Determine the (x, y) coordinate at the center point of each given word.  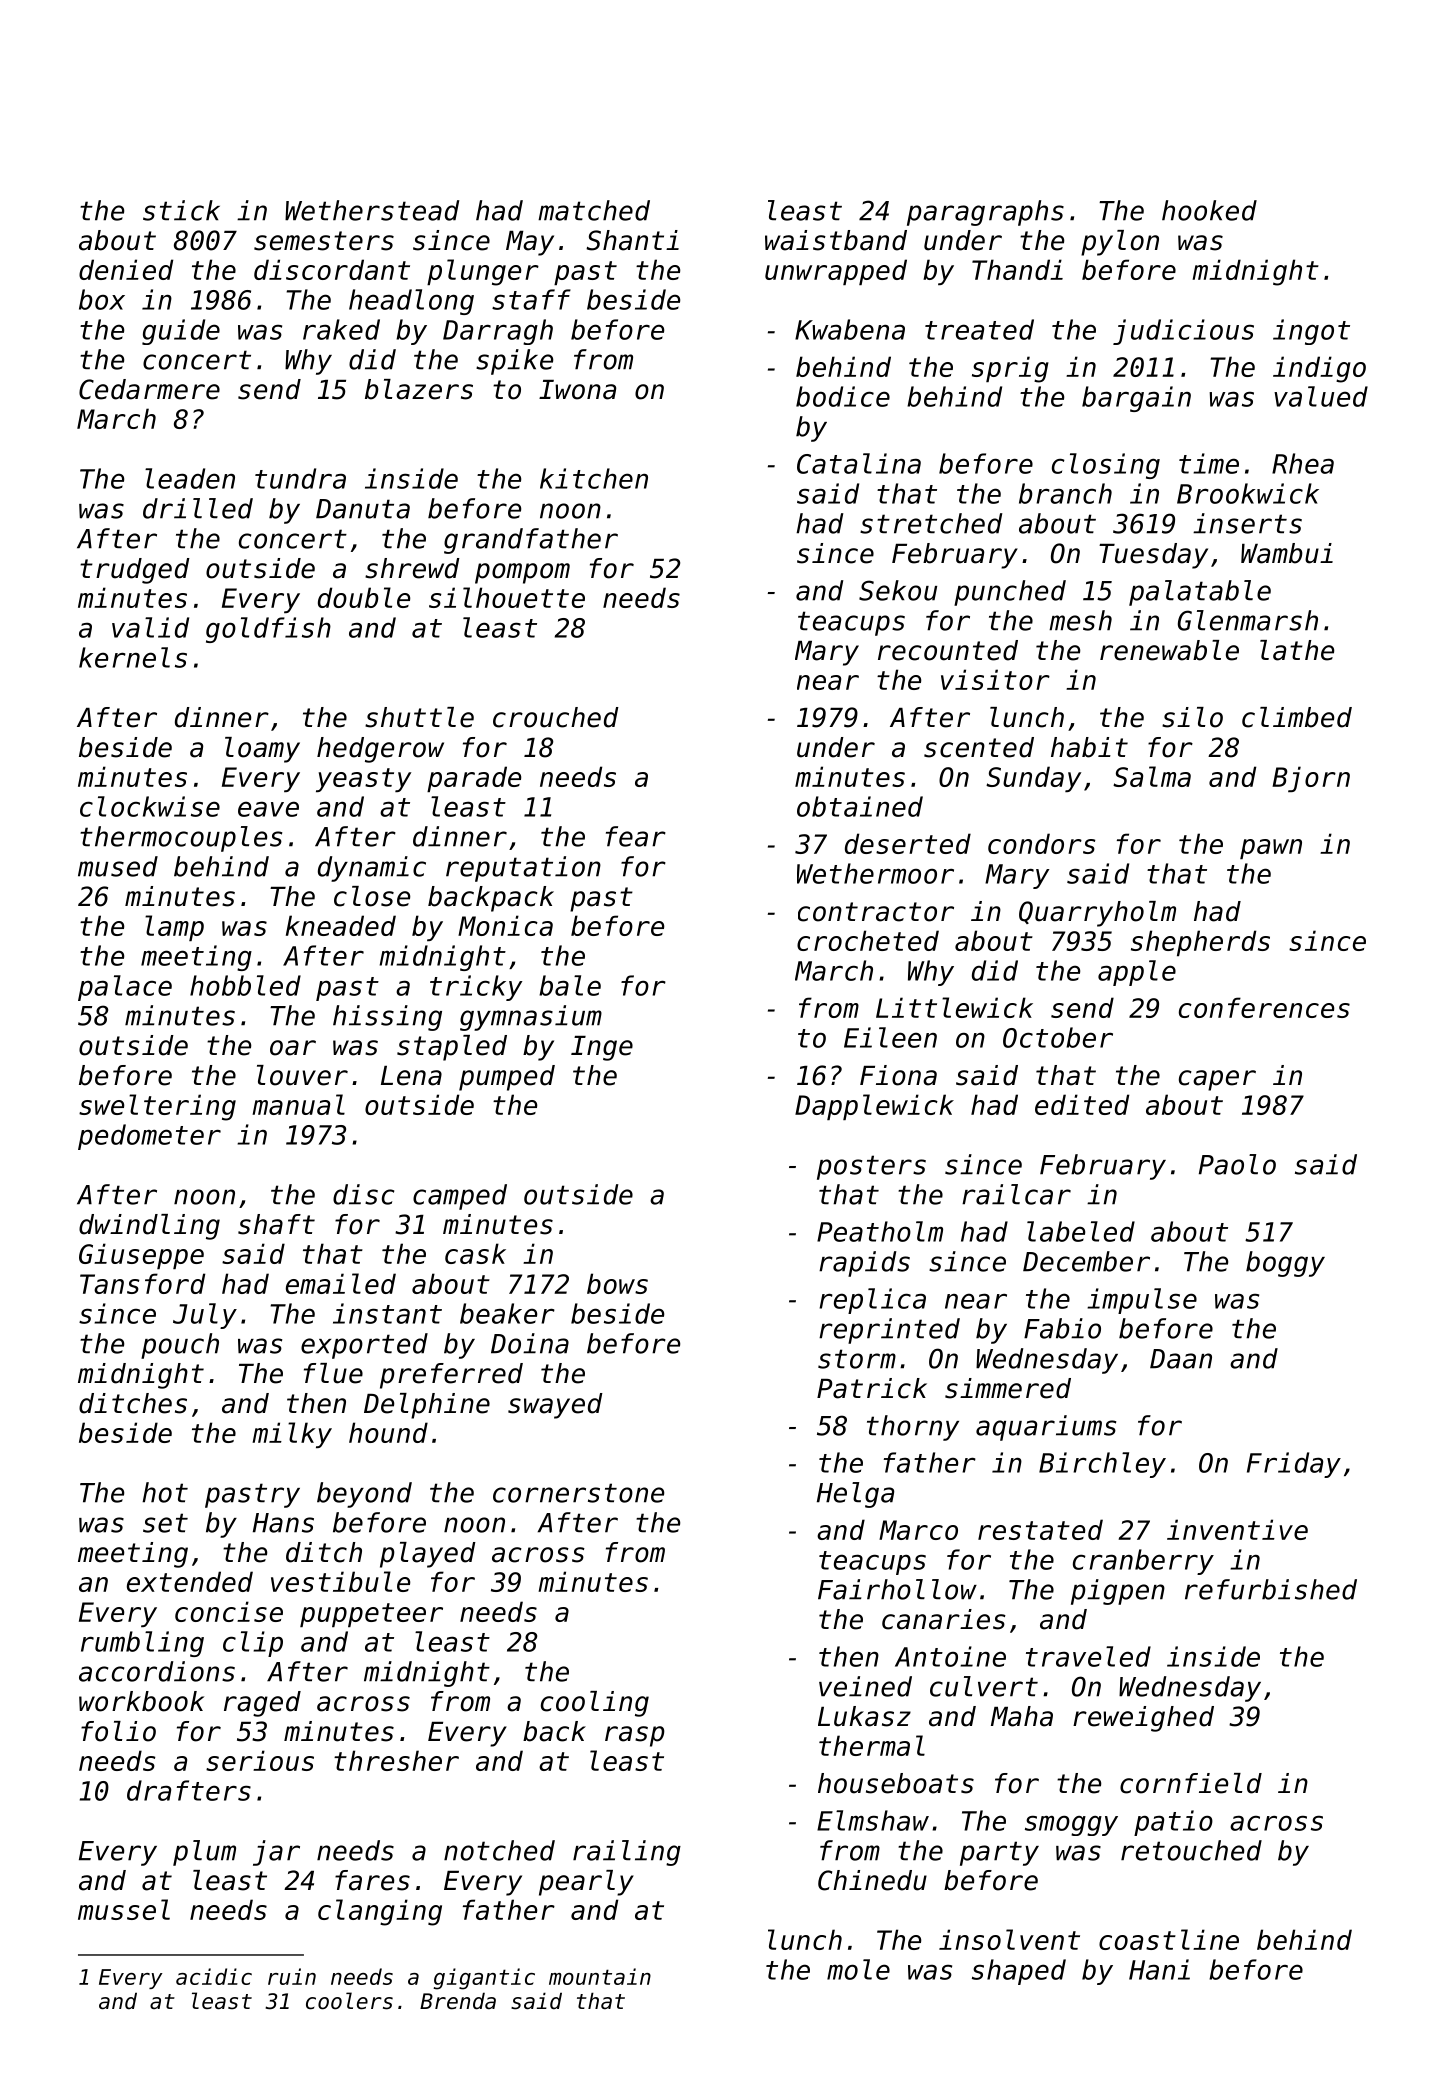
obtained (860, 806)
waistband (836, 240)
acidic (214, 1976)
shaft (276, 1224)
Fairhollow (897, 1589)
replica (872, 1301)
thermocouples (181, 839)
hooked (1209, 210)
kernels (133, 657)
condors (1041, 843)
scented (979, 747)
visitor (995, 679)
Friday (1294, 1465)
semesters (324, 241)
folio (118, 1731)
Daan (1181, 1359)
